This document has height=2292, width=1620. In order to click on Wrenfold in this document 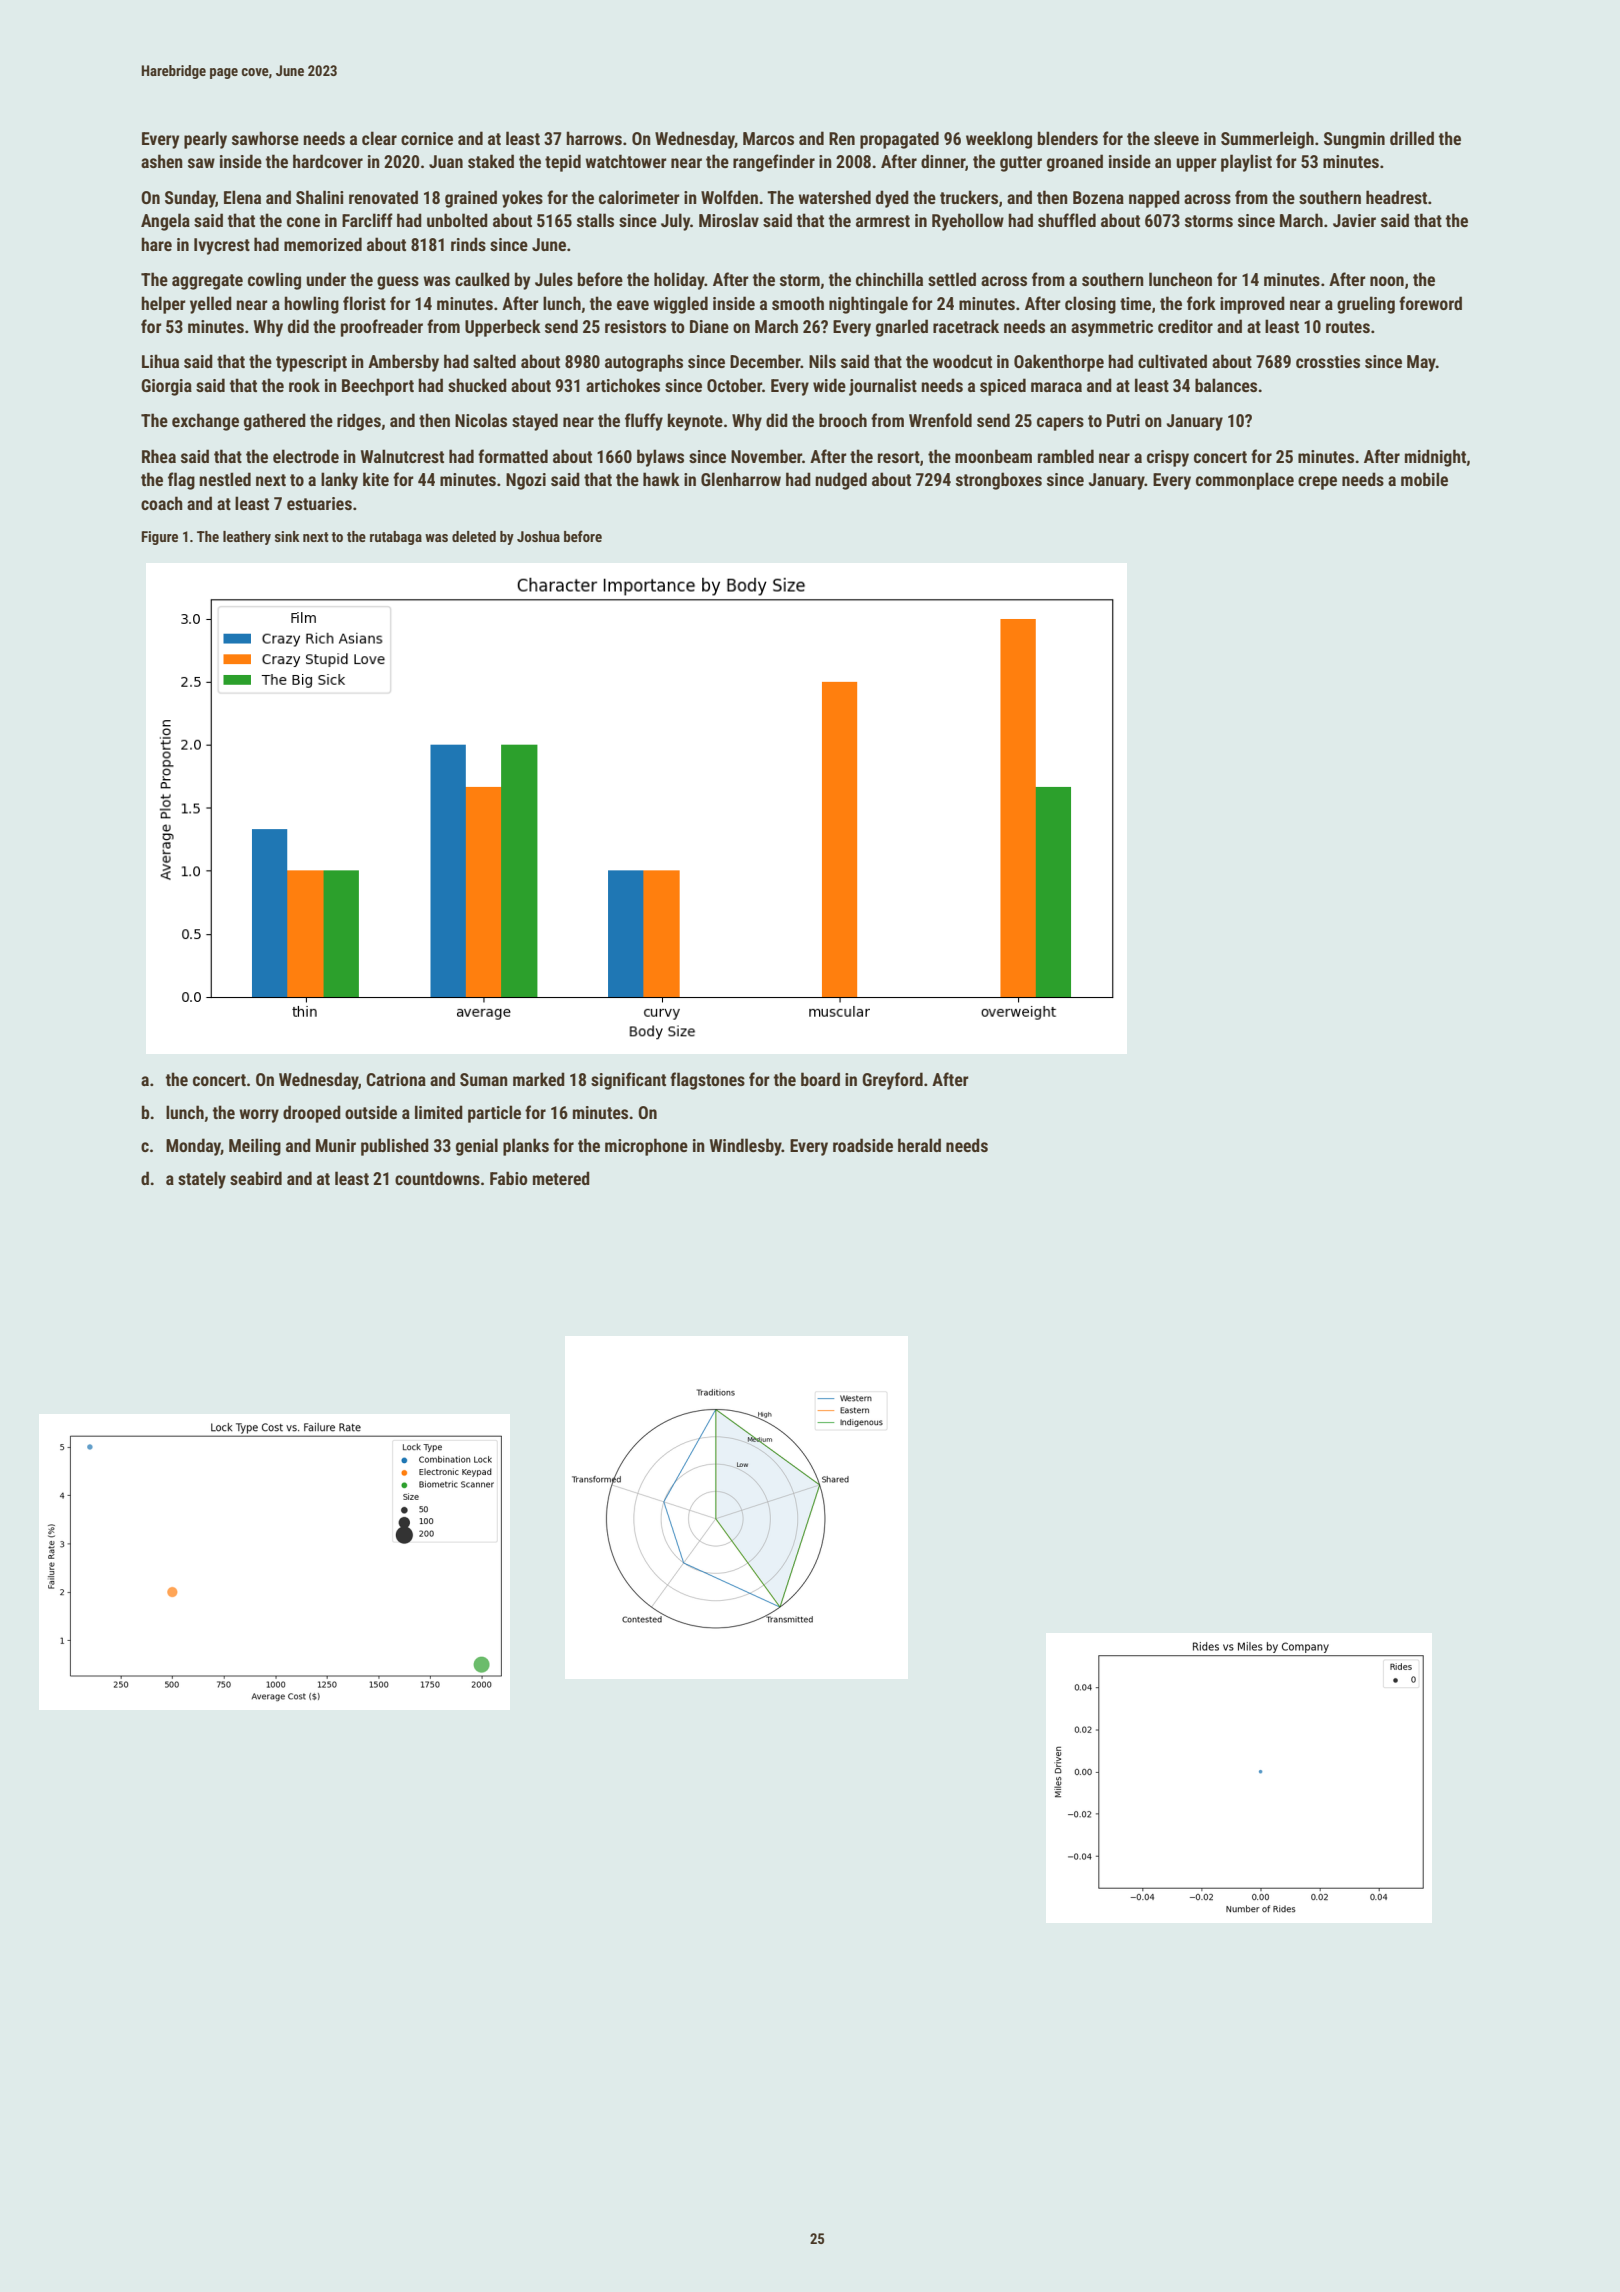, I will do `click(940, 420)`.
